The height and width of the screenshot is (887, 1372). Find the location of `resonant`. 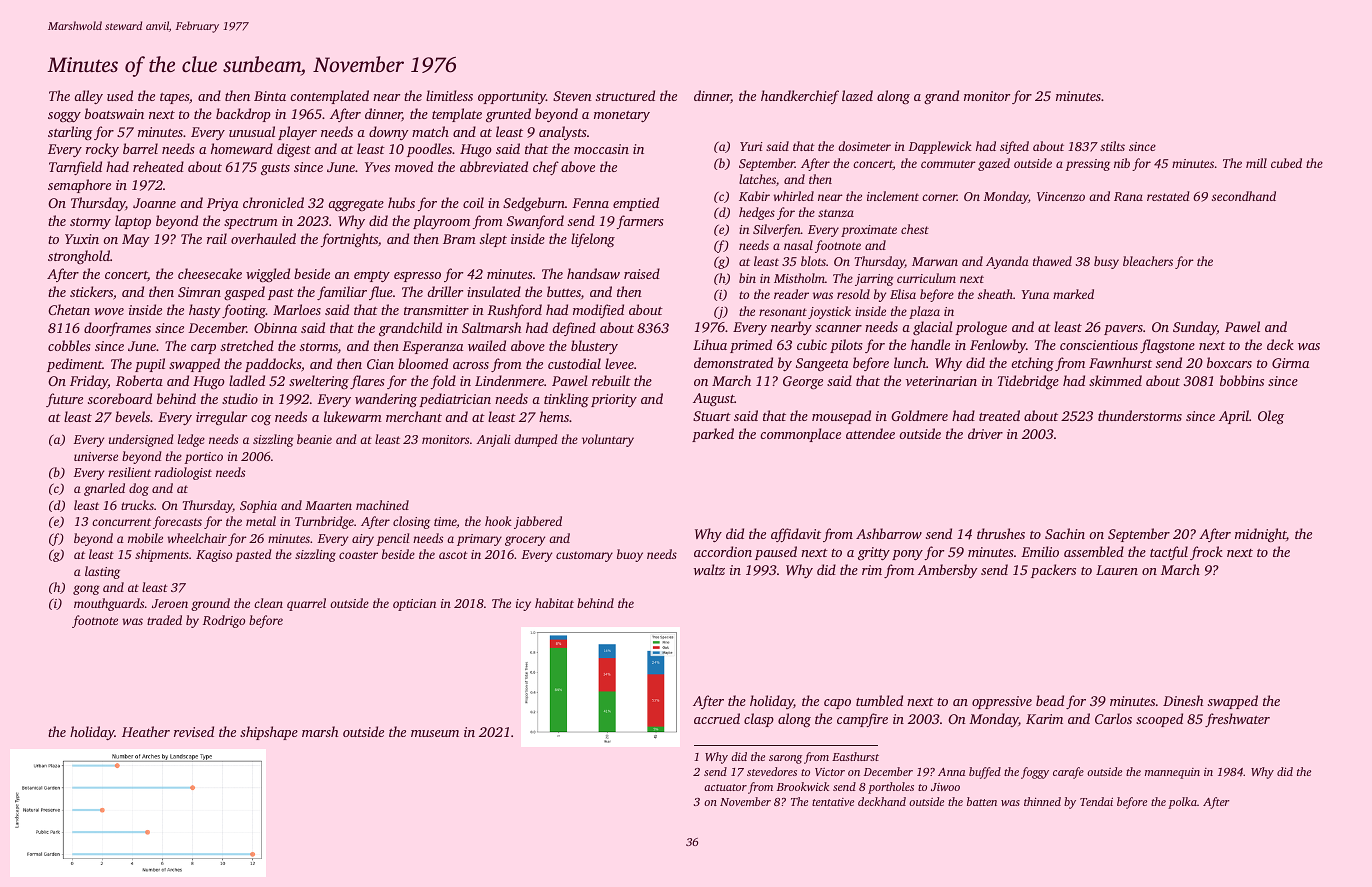

resonant is located at coordinates (783, 312).
